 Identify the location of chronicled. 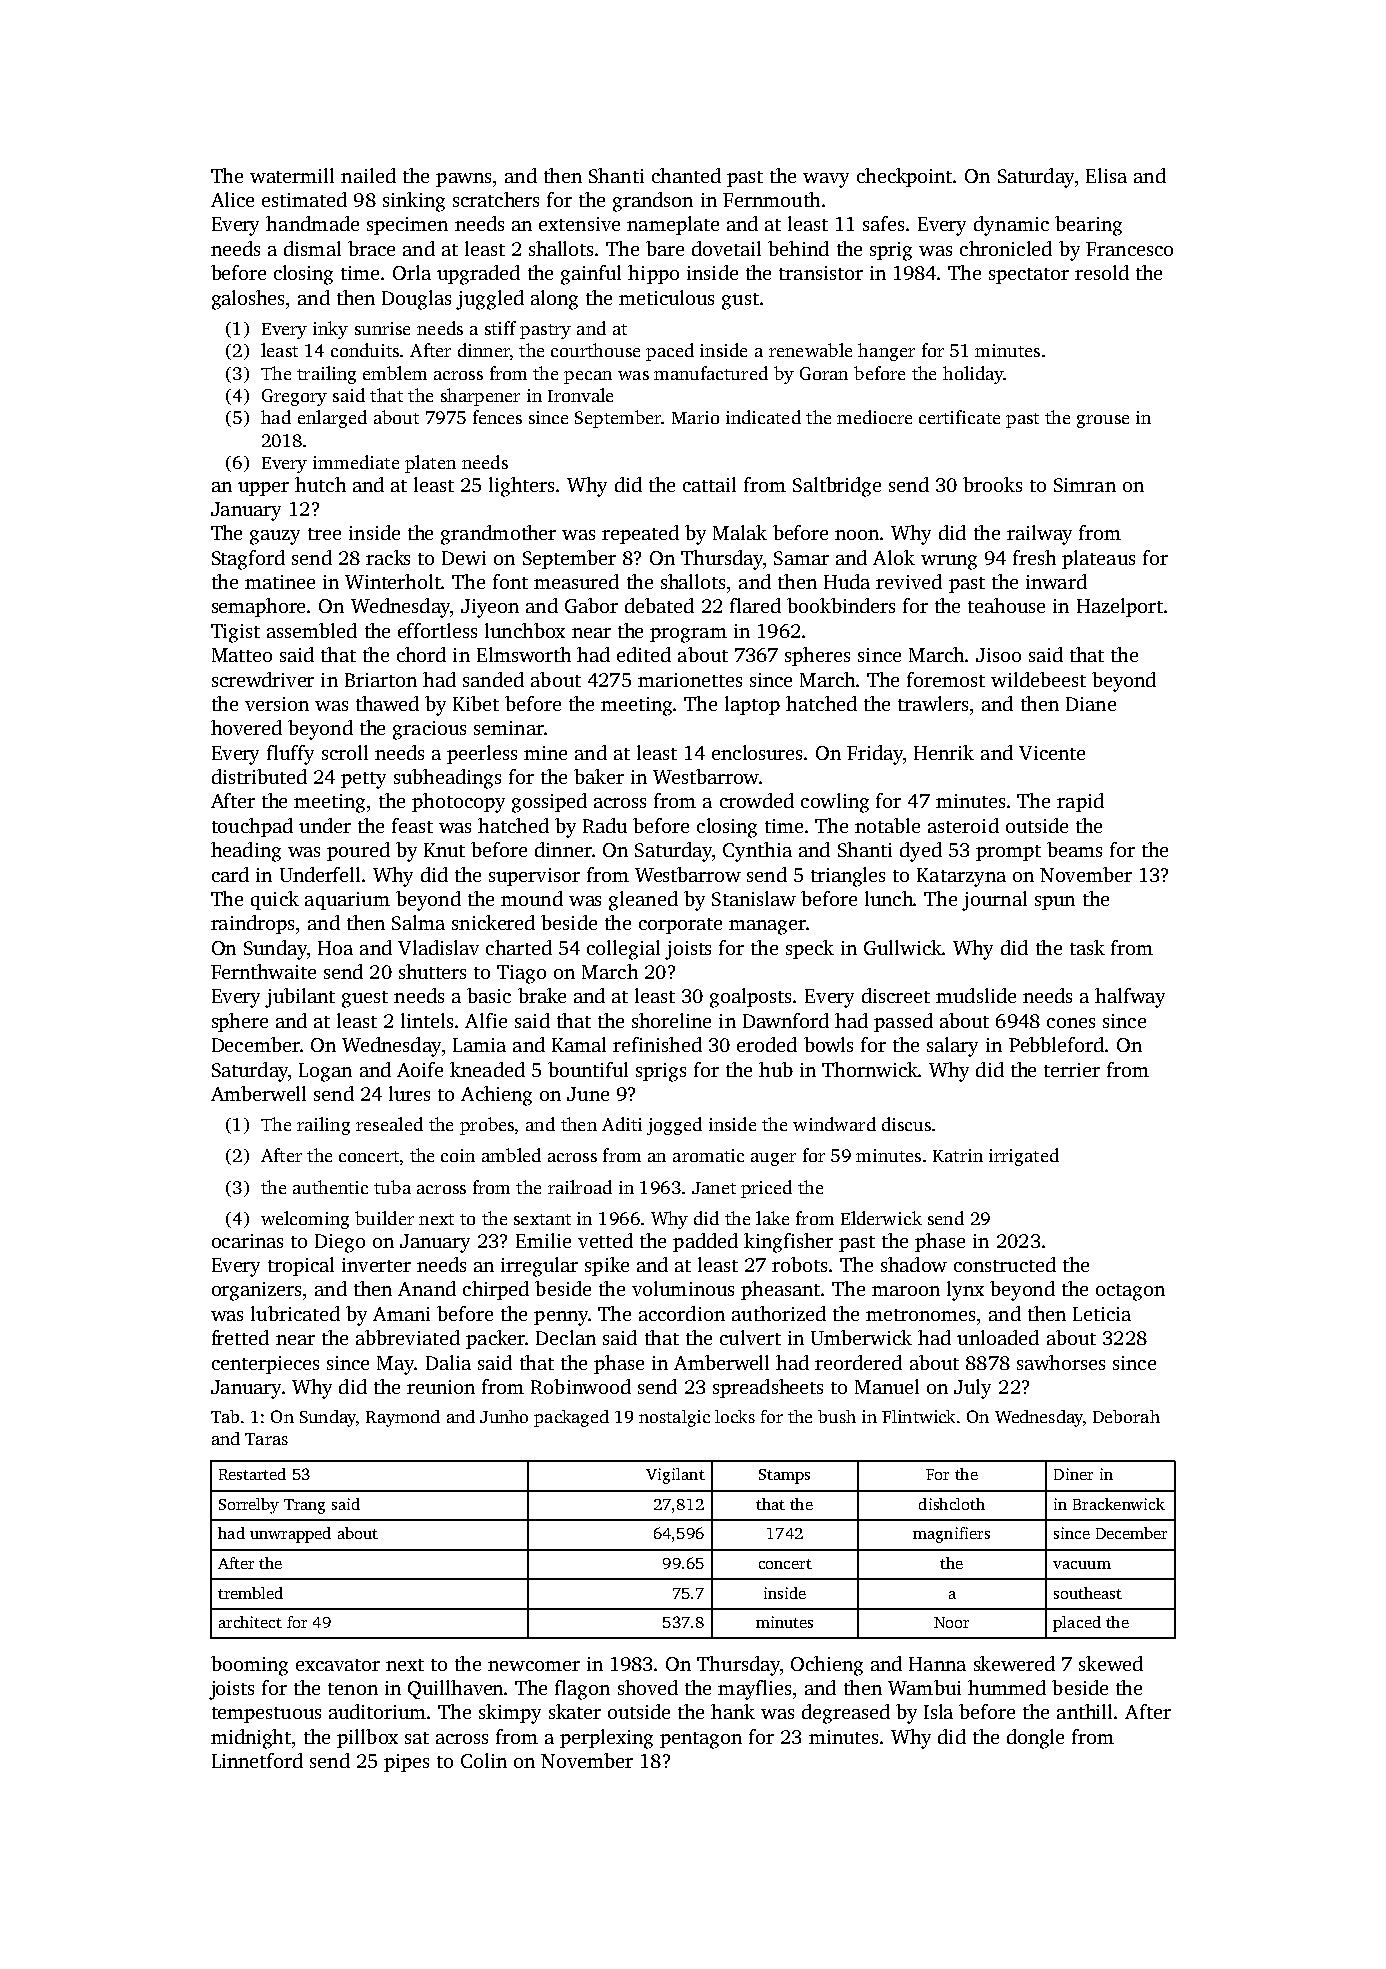
(1006, 248).
